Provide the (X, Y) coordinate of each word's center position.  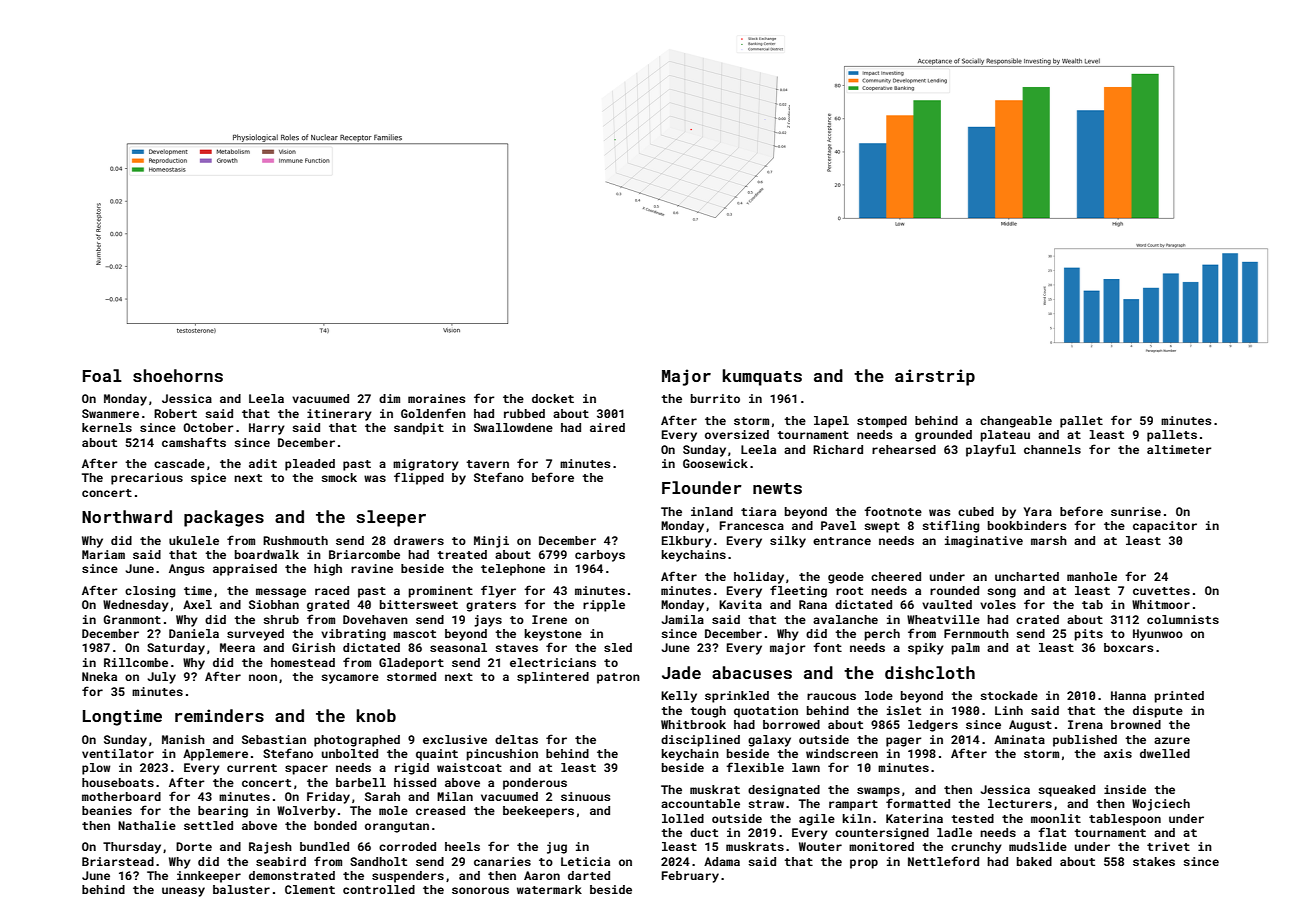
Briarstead (118, 861)
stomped (882, 422)
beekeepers (538, 812)
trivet (1168, 846)
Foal (102, 375)
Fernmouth (976, 633)
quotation (766, 712)
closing (150, 592)
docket (553, 398)
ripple (604, 606)
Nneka (99, 676)
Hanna (1128, 695)
